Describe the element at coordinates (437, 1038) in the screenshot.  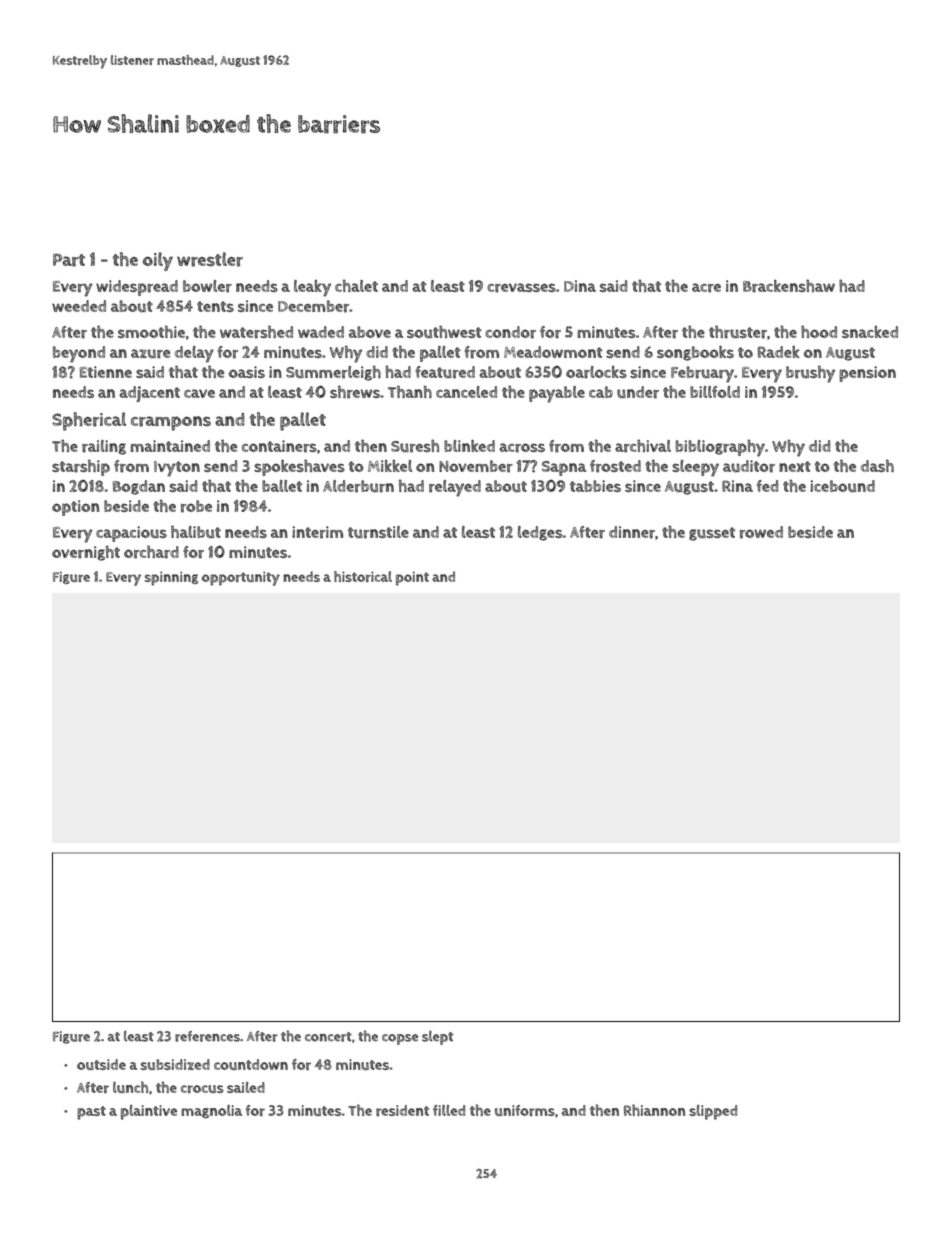
I see `slept` at that location.
